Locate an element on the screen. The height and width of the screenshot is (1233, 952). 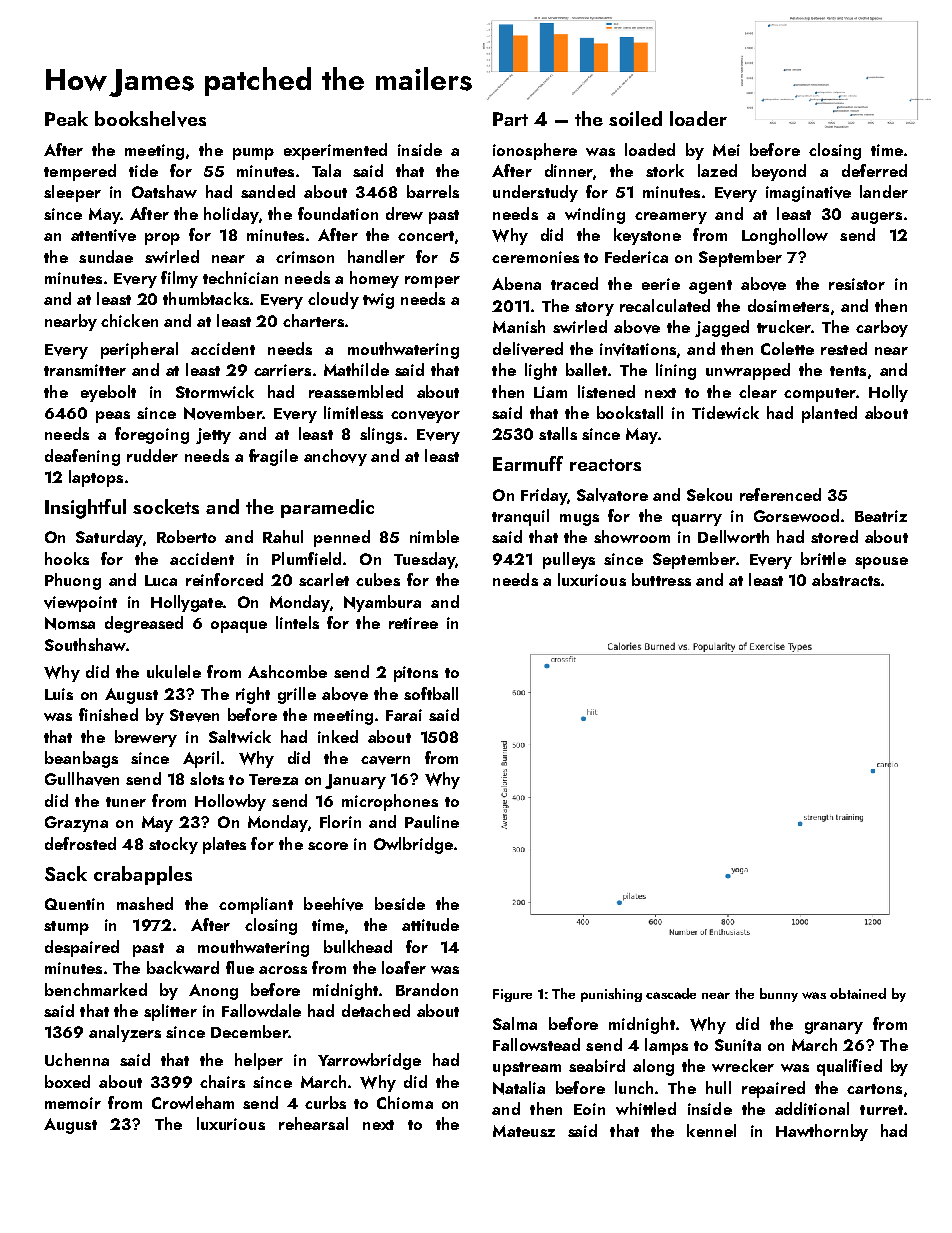
Part is located at coordinates (510, 119).
